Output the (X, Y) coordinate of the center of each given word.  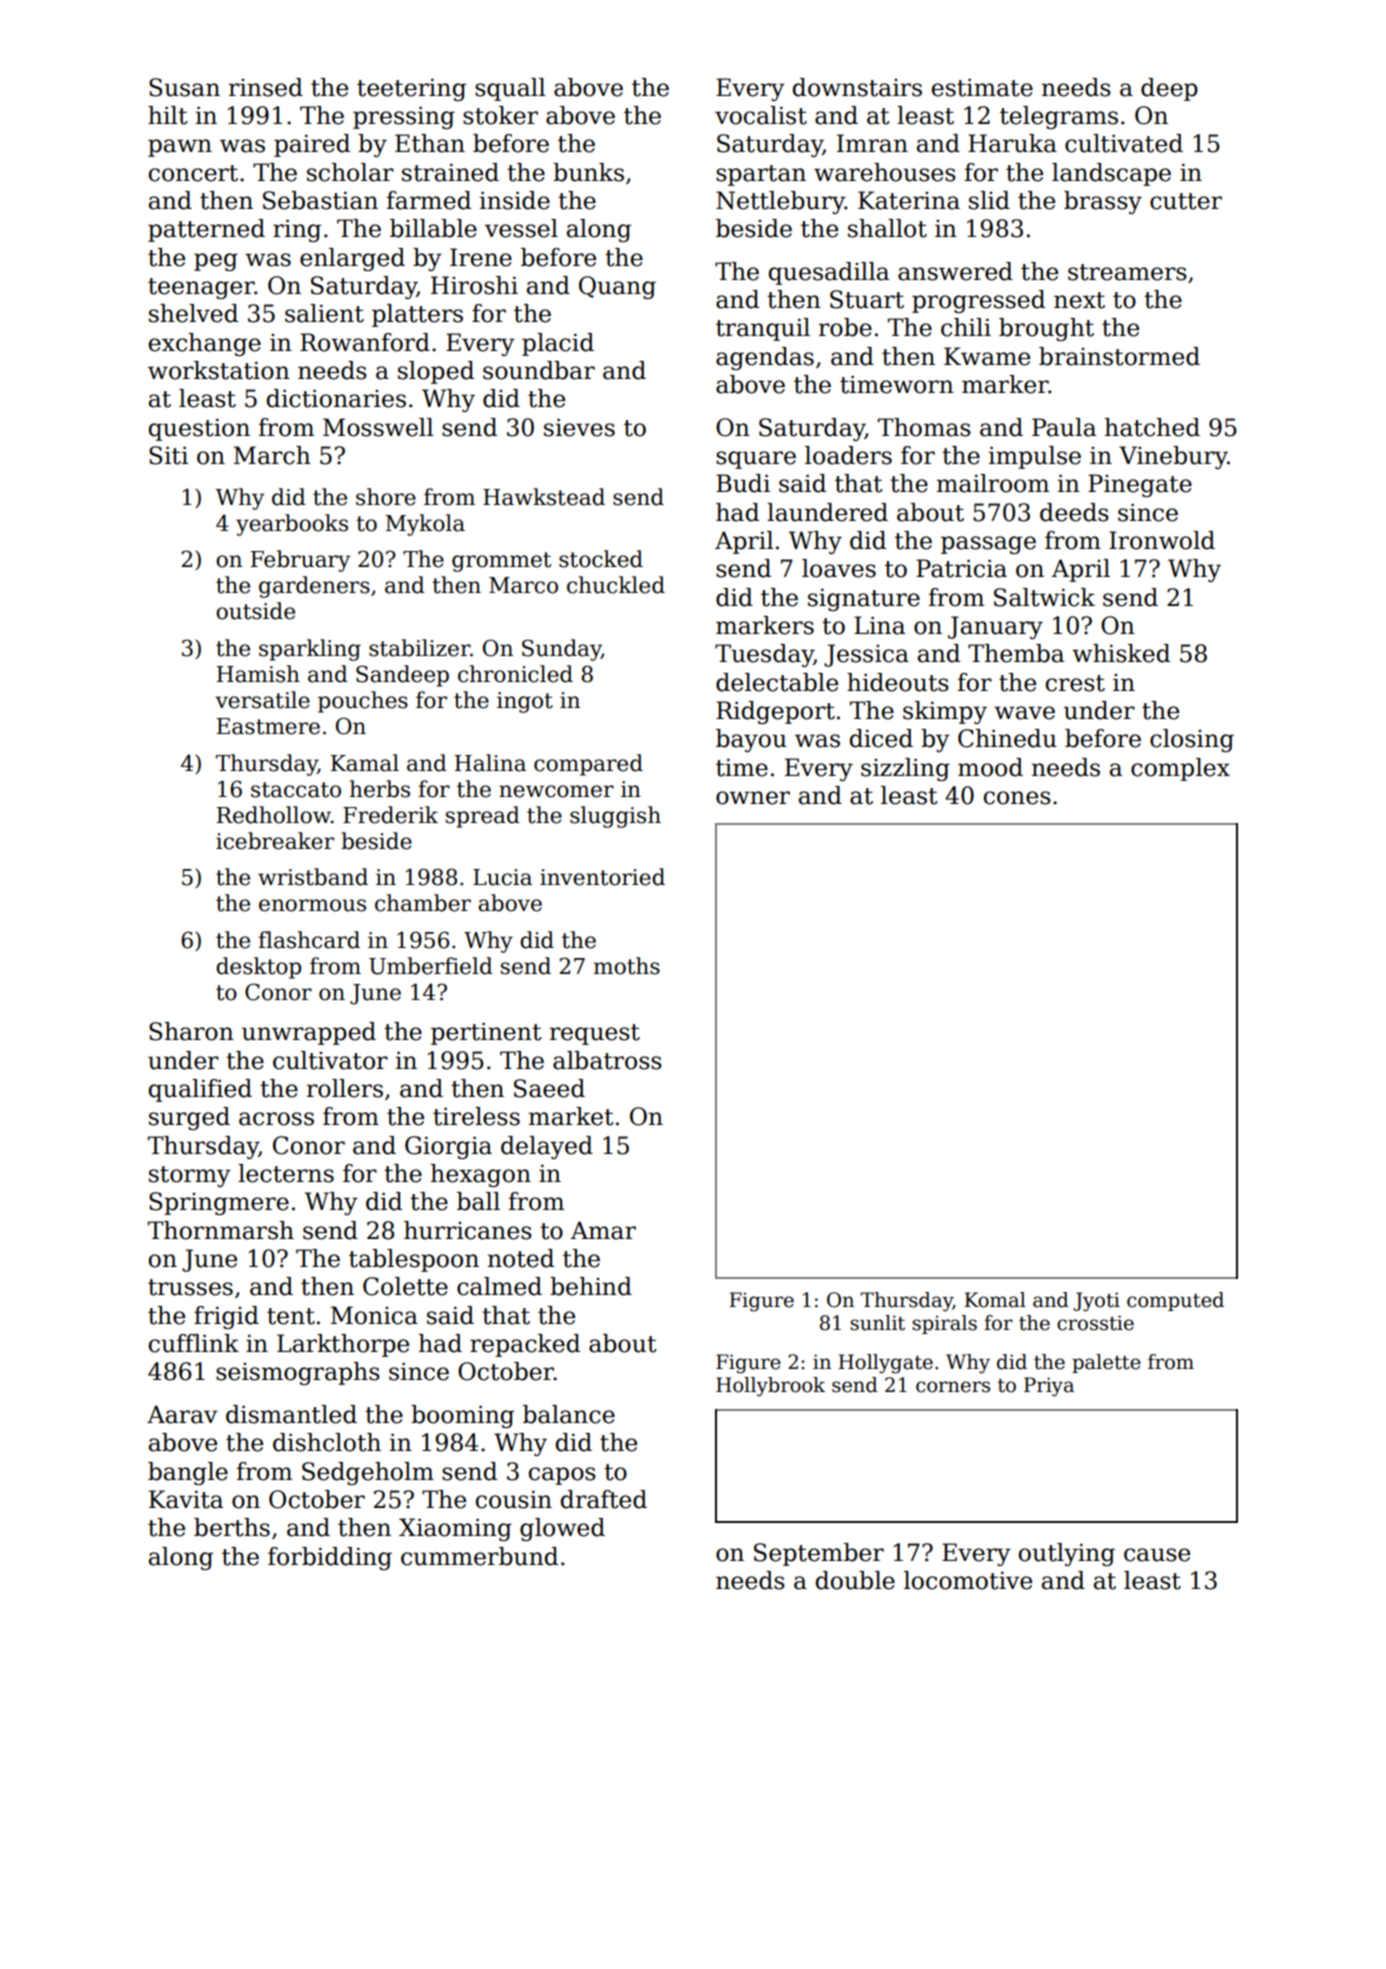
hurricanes (468, 1230)
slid (989, 200)
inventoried (602, 877)
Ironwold (1162, 540)
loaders (848, 455)
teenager (201, 288)
